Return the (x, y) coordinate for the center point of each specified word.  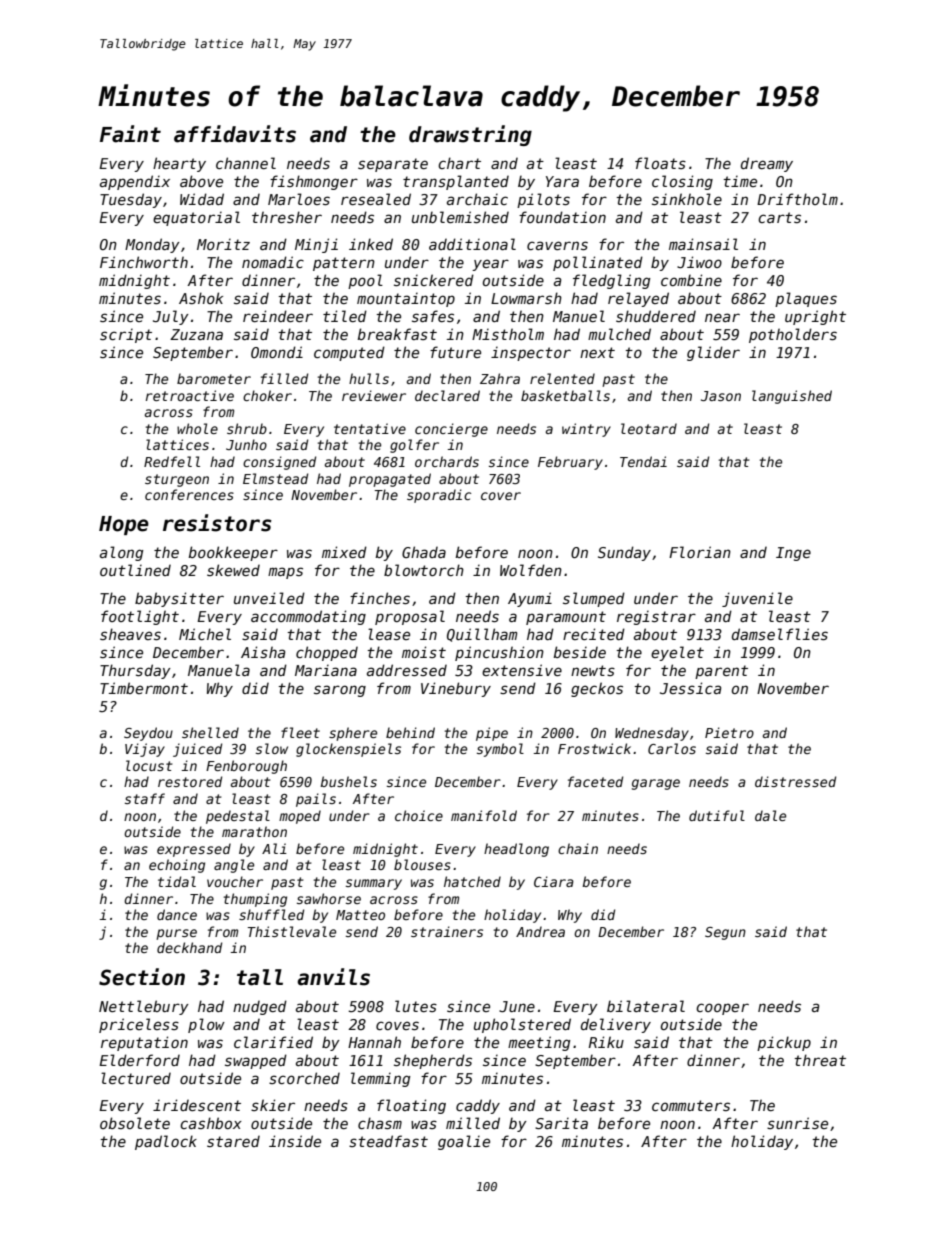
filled (284, 378)
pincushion (499, 653)
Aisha (263, 652)
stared (233, 1141)
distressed (795, 781)
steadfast (388, 1141)
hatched (472, 881)
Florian (700, 552)
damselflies (780, 634)
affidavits (235, 134)
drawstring (470, 135)
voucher (235, 881)
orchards (447, 461)
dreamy (767, 164)
